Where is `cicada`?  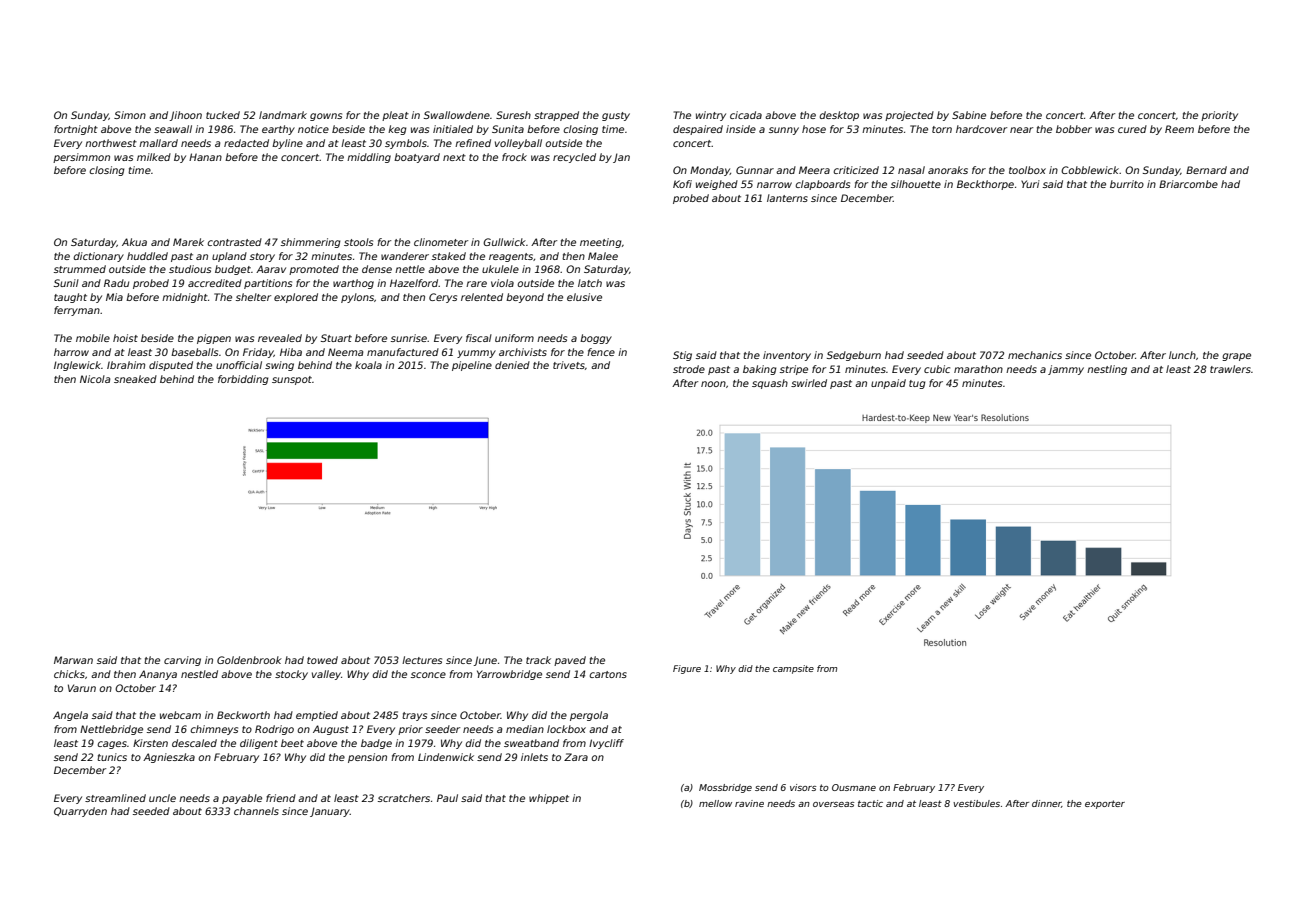 cicada is located at coordinates (746, 115).
